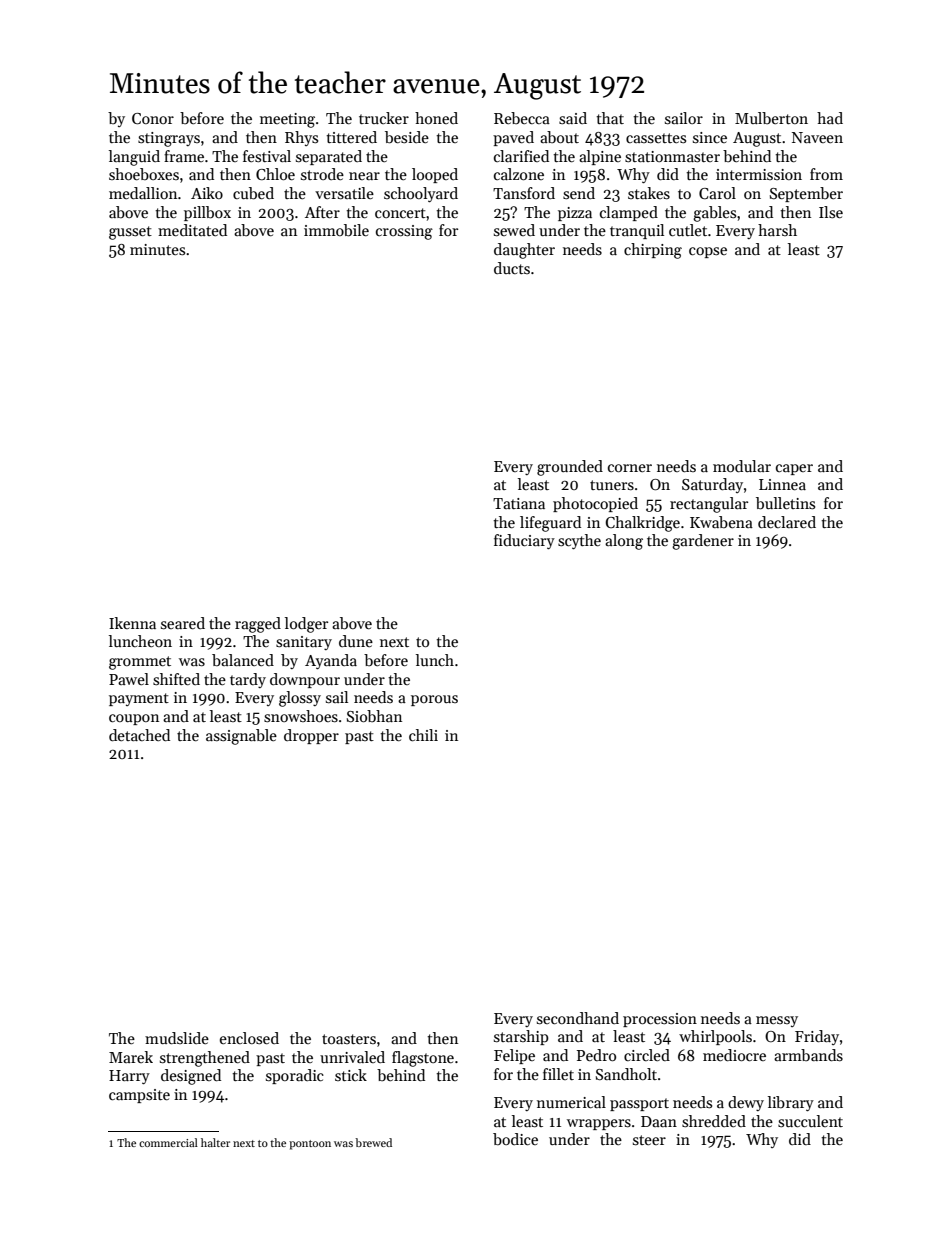  I want to click on Rebecca, so click(522, 118).
